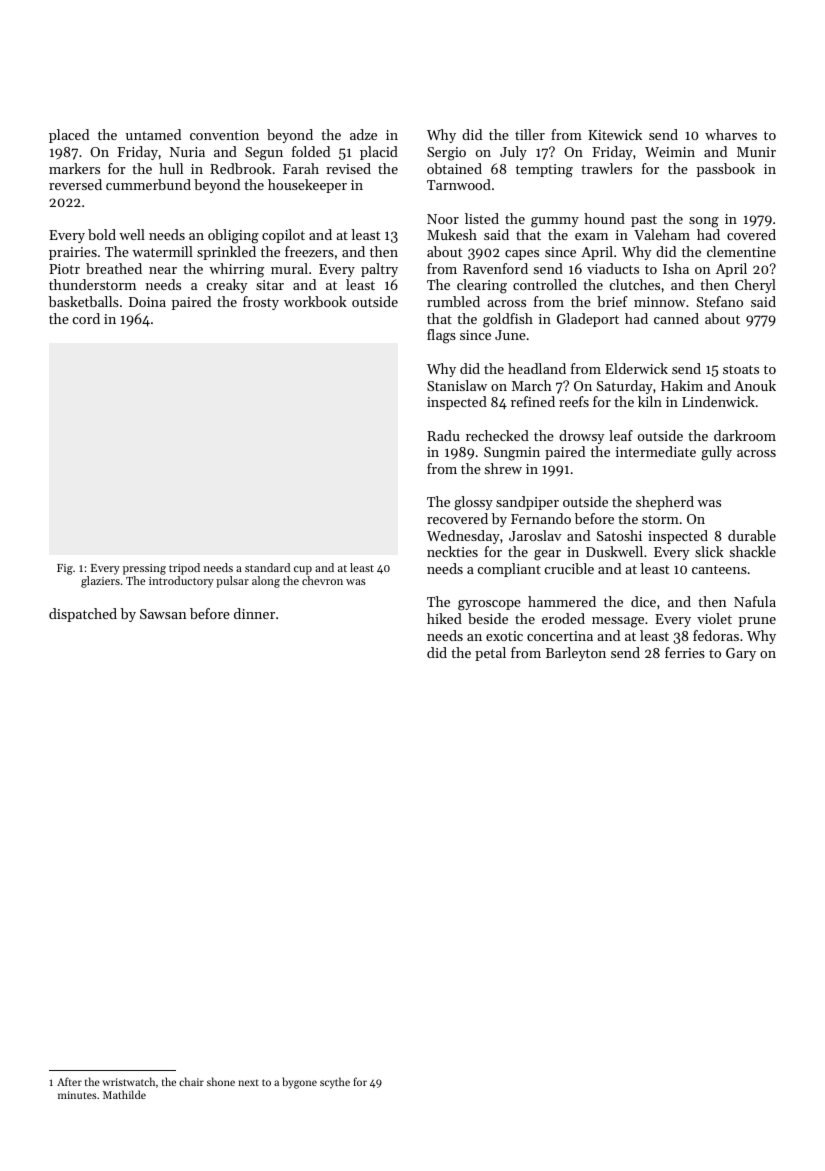  Describe the element at coordinates (685, 652) in the document. I see `ferries` at that location.
